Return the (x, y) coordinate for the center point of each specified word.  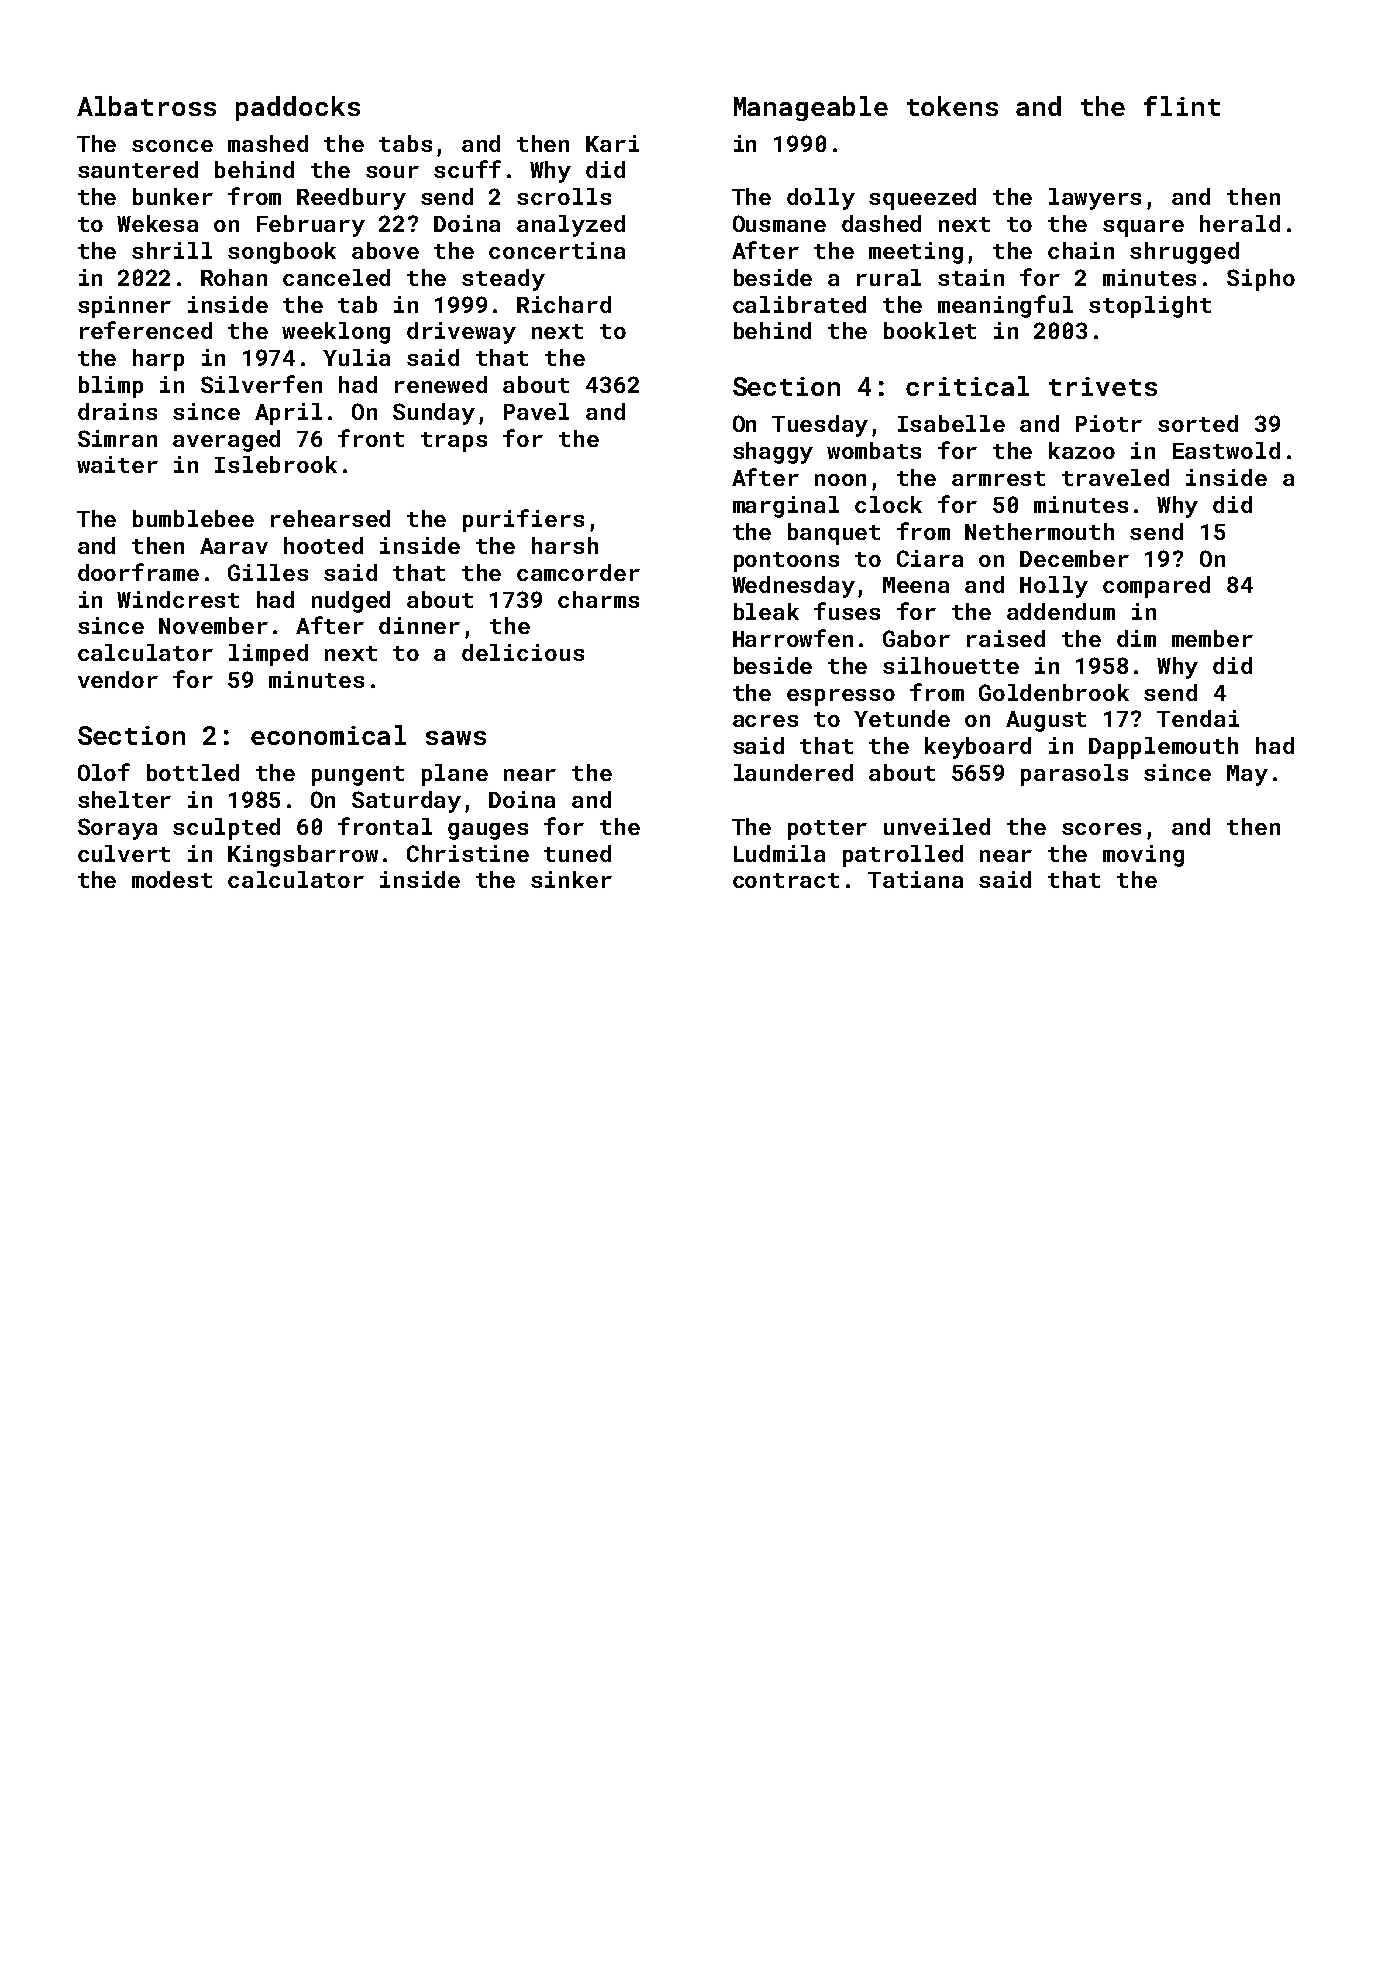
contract (786, 880)
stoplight (1150, 307)
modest (172, 879)
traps (454, 442)
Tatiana (915, 879)
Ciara (930, 558)
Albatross (146, 106)
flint (1182, 106)
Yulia (356, 357)
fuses (847, 611)
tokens (952, 106)
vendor (118, 679)
